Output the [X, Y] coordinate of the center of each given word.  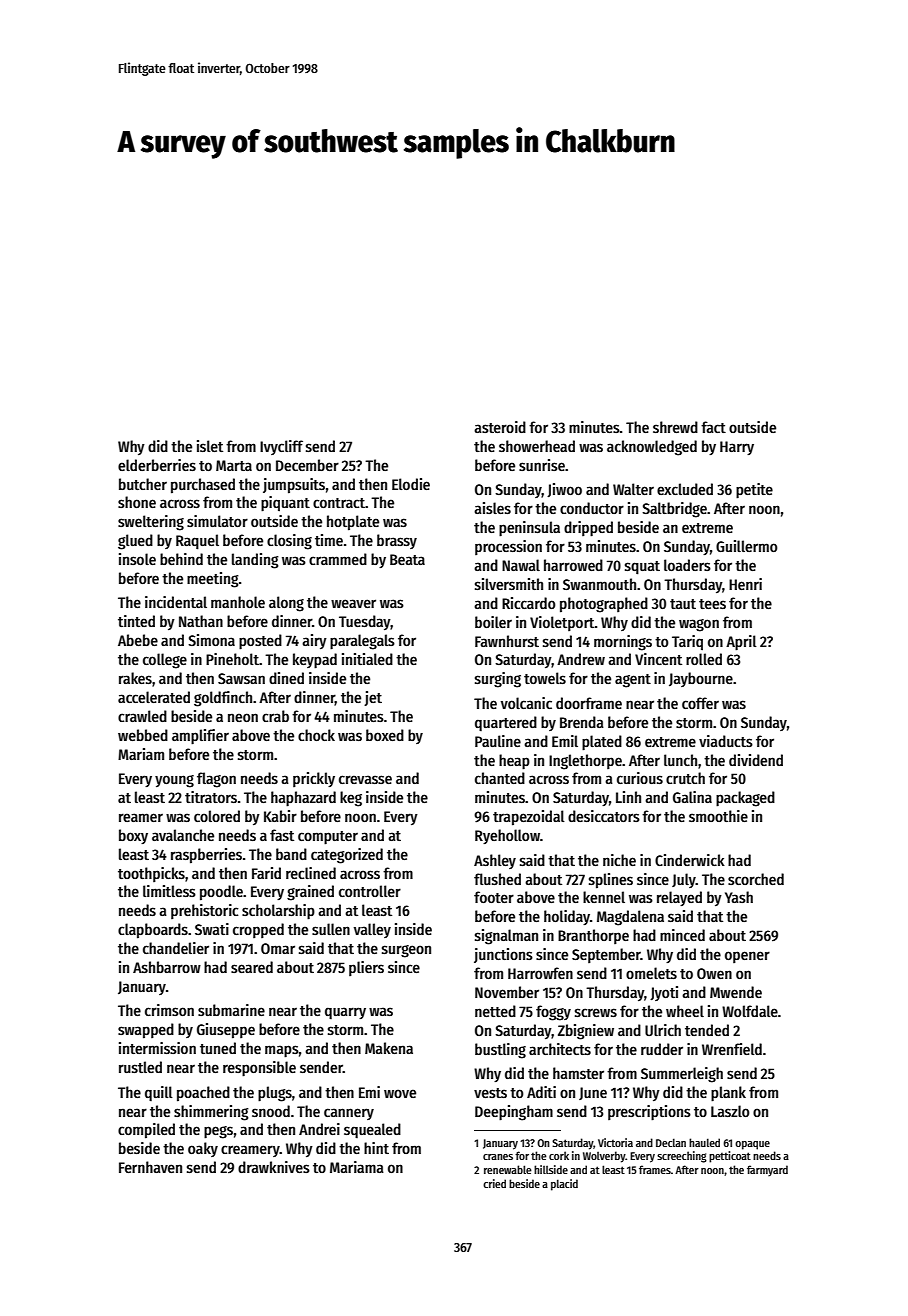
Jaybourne [701, 679]
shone [137, 502]
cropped [258, 930]
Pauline [498, 741]
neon [243, 717]
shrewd [675, 427]
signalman [506, 937]
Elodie [411, 484]
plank [728, 1094]
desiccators [604, 816]
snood [271, 1111]
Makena [389, 1048]
